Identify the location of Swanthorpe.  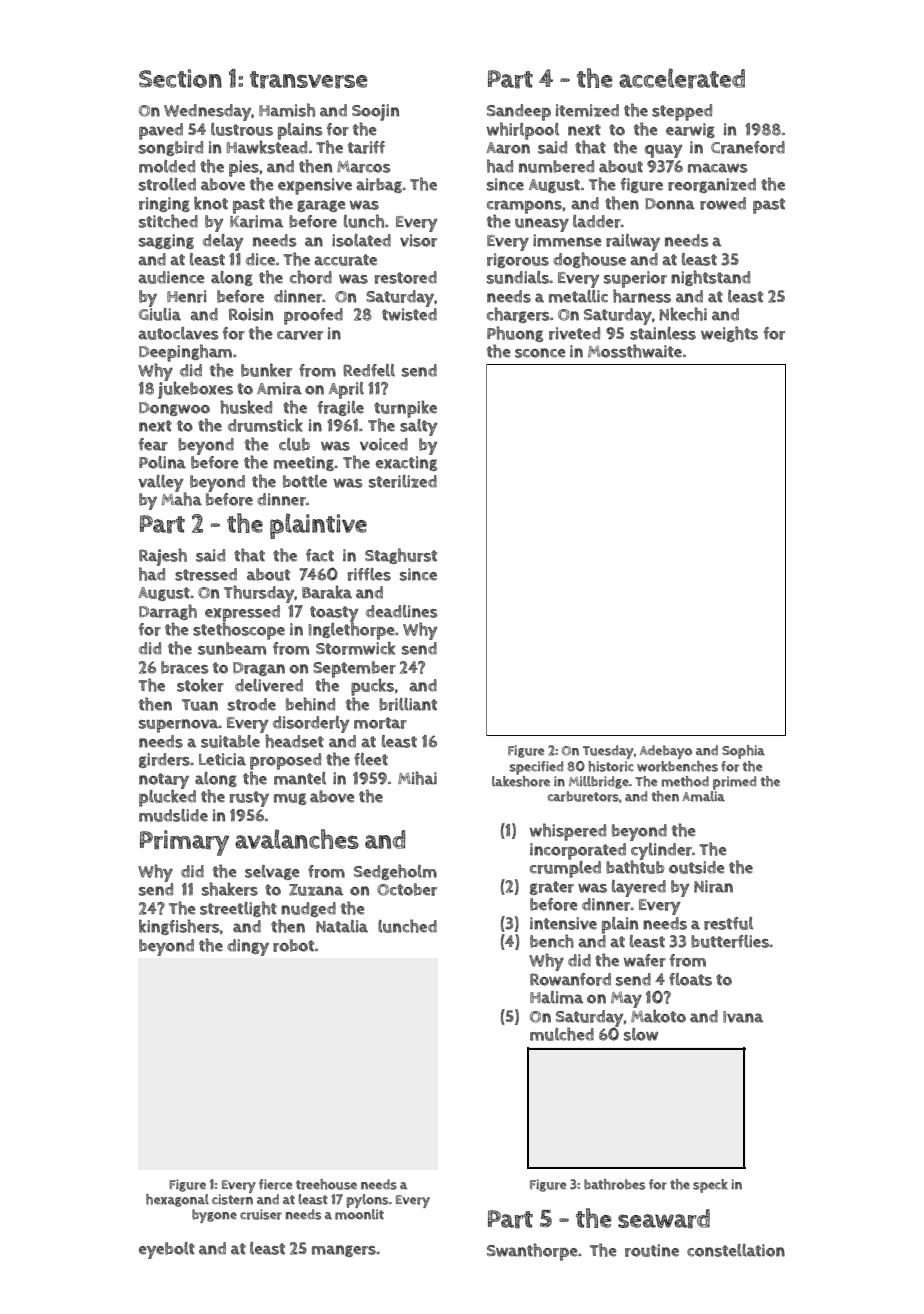
(532, 1252).
